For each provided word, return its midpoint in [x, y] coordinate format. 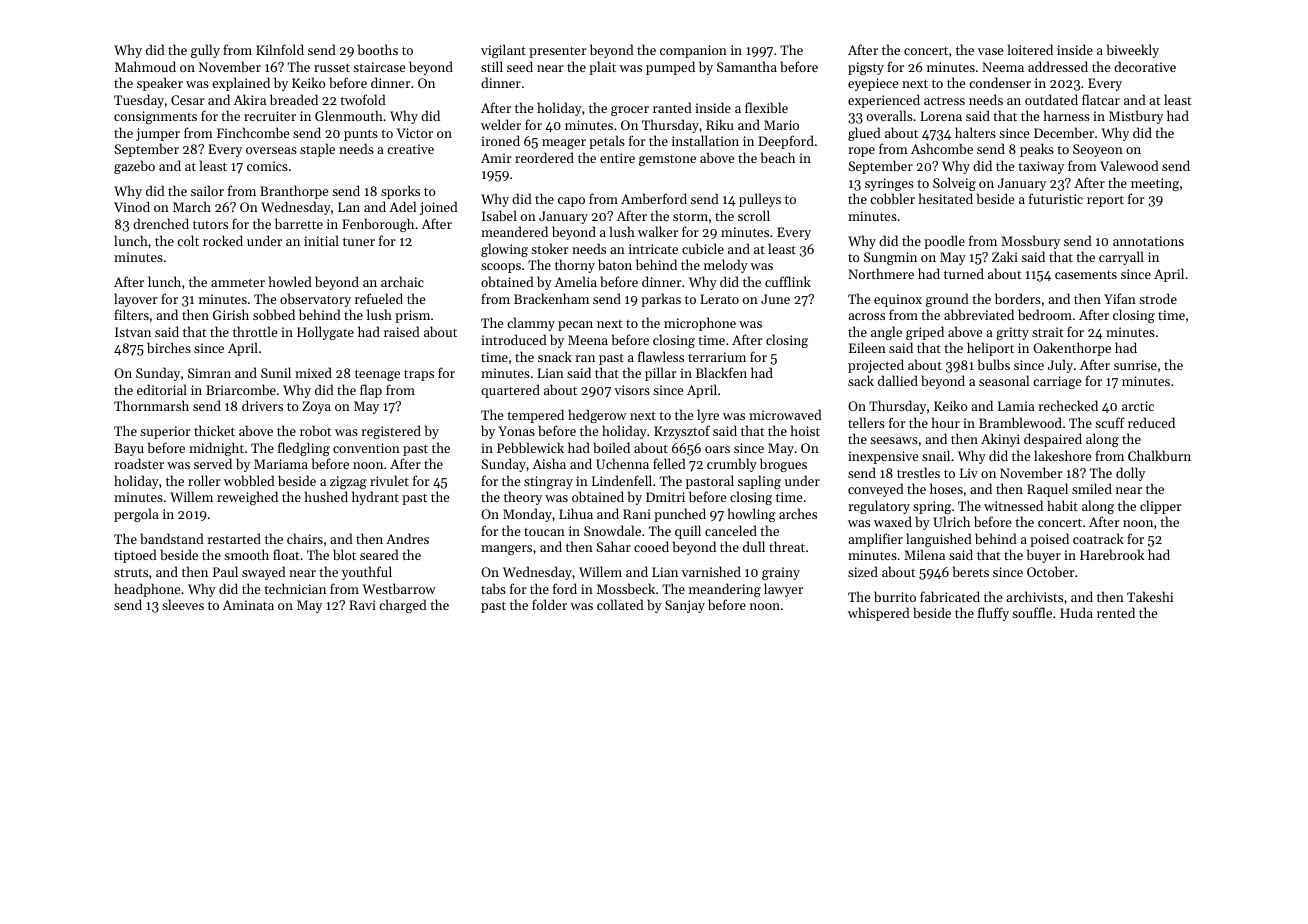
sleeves [183, 604]
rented [1116, 612]
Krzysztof [682, 432]
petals [607, 142]
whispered [879, 614]
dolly [1130, 474]
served [213, 463]
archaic [402, 281]
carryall [1121, 258]
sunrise [1135, 365]
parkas [661, 300]
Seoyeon [1098, 150]
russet [332, 67]
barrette [299, 223]
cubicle [703, 248]
